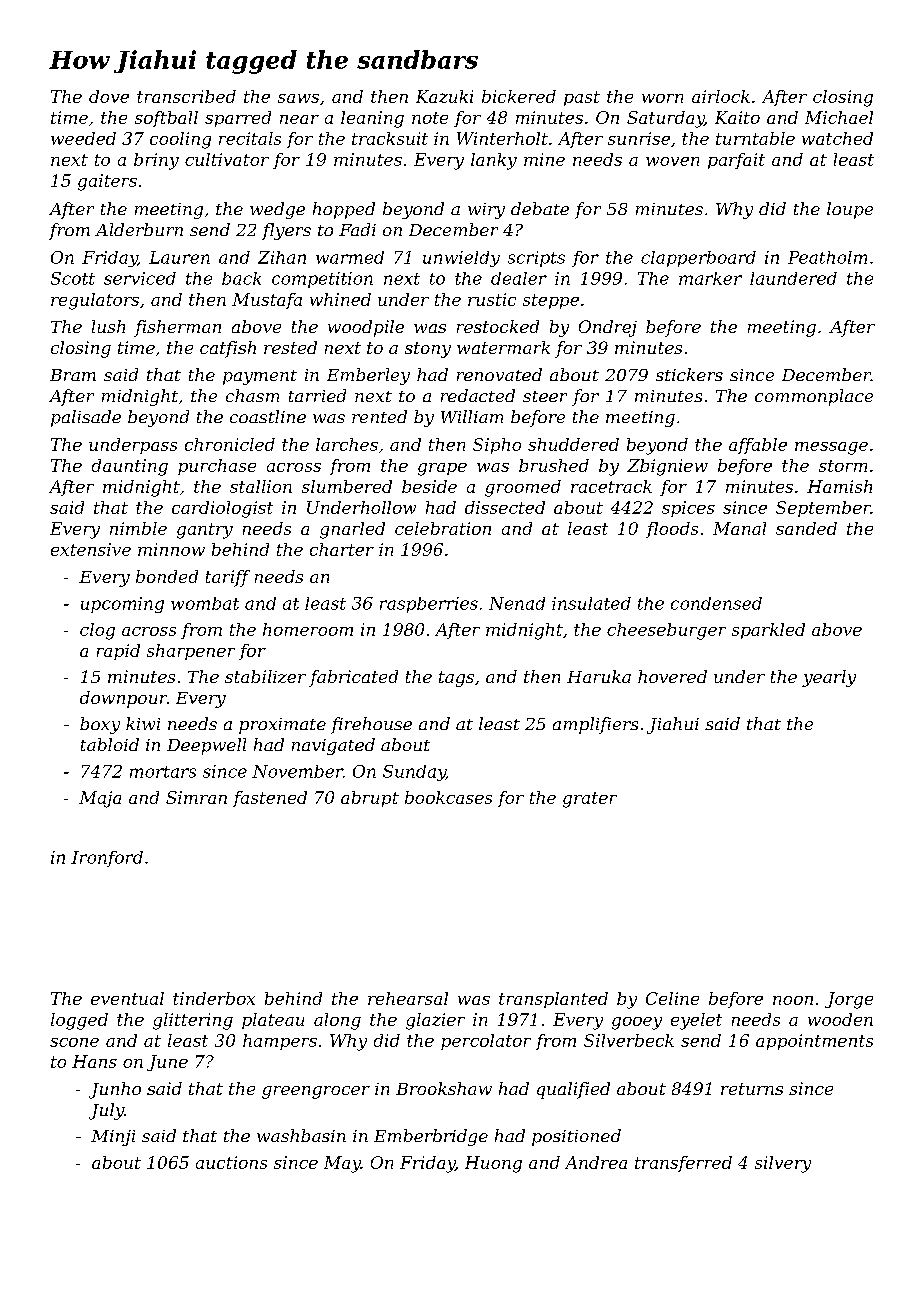  What do you see at coordinates (73, 278) in the screenshot?
I see `Scott` at bounding box center [73, 278].
